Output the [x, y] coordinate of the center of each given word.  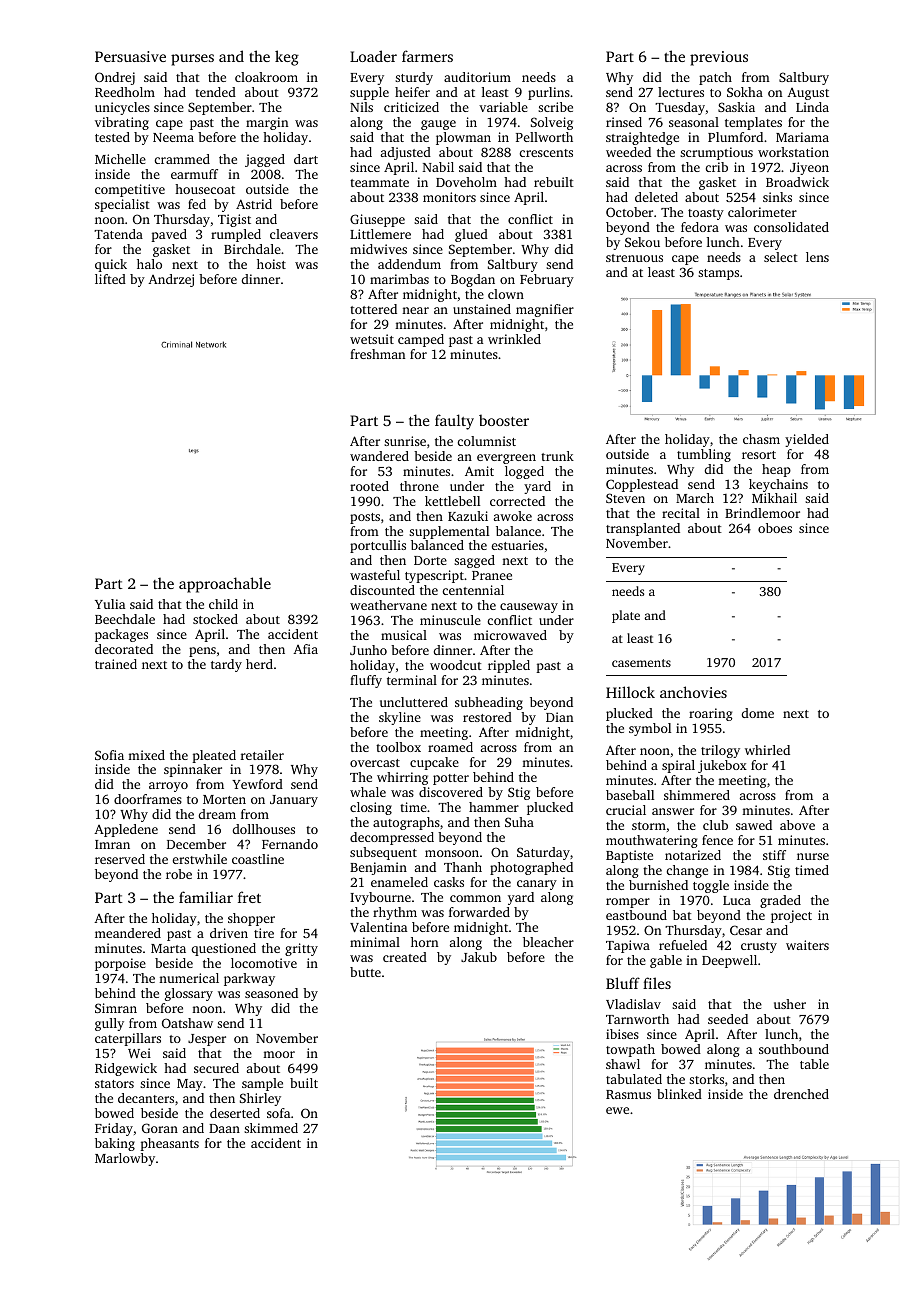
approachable [225, 585]
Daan [224, 1128]
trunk [557, 456]
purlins [549, 93]
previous [719, 58]
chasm [761, 439]
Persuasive [130, 56]
